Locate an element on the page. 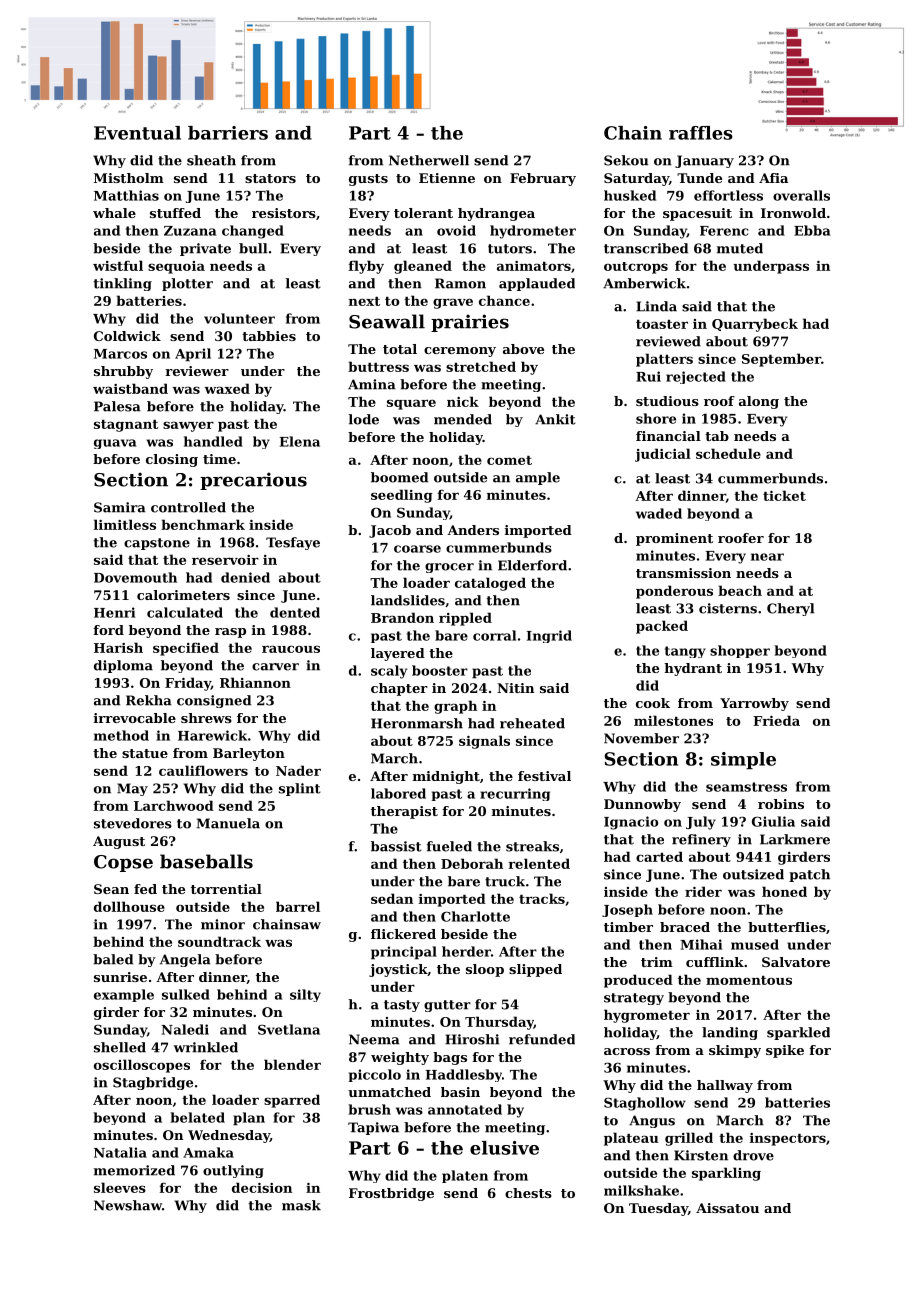  cufflink is located at coordinates (715, 962).
